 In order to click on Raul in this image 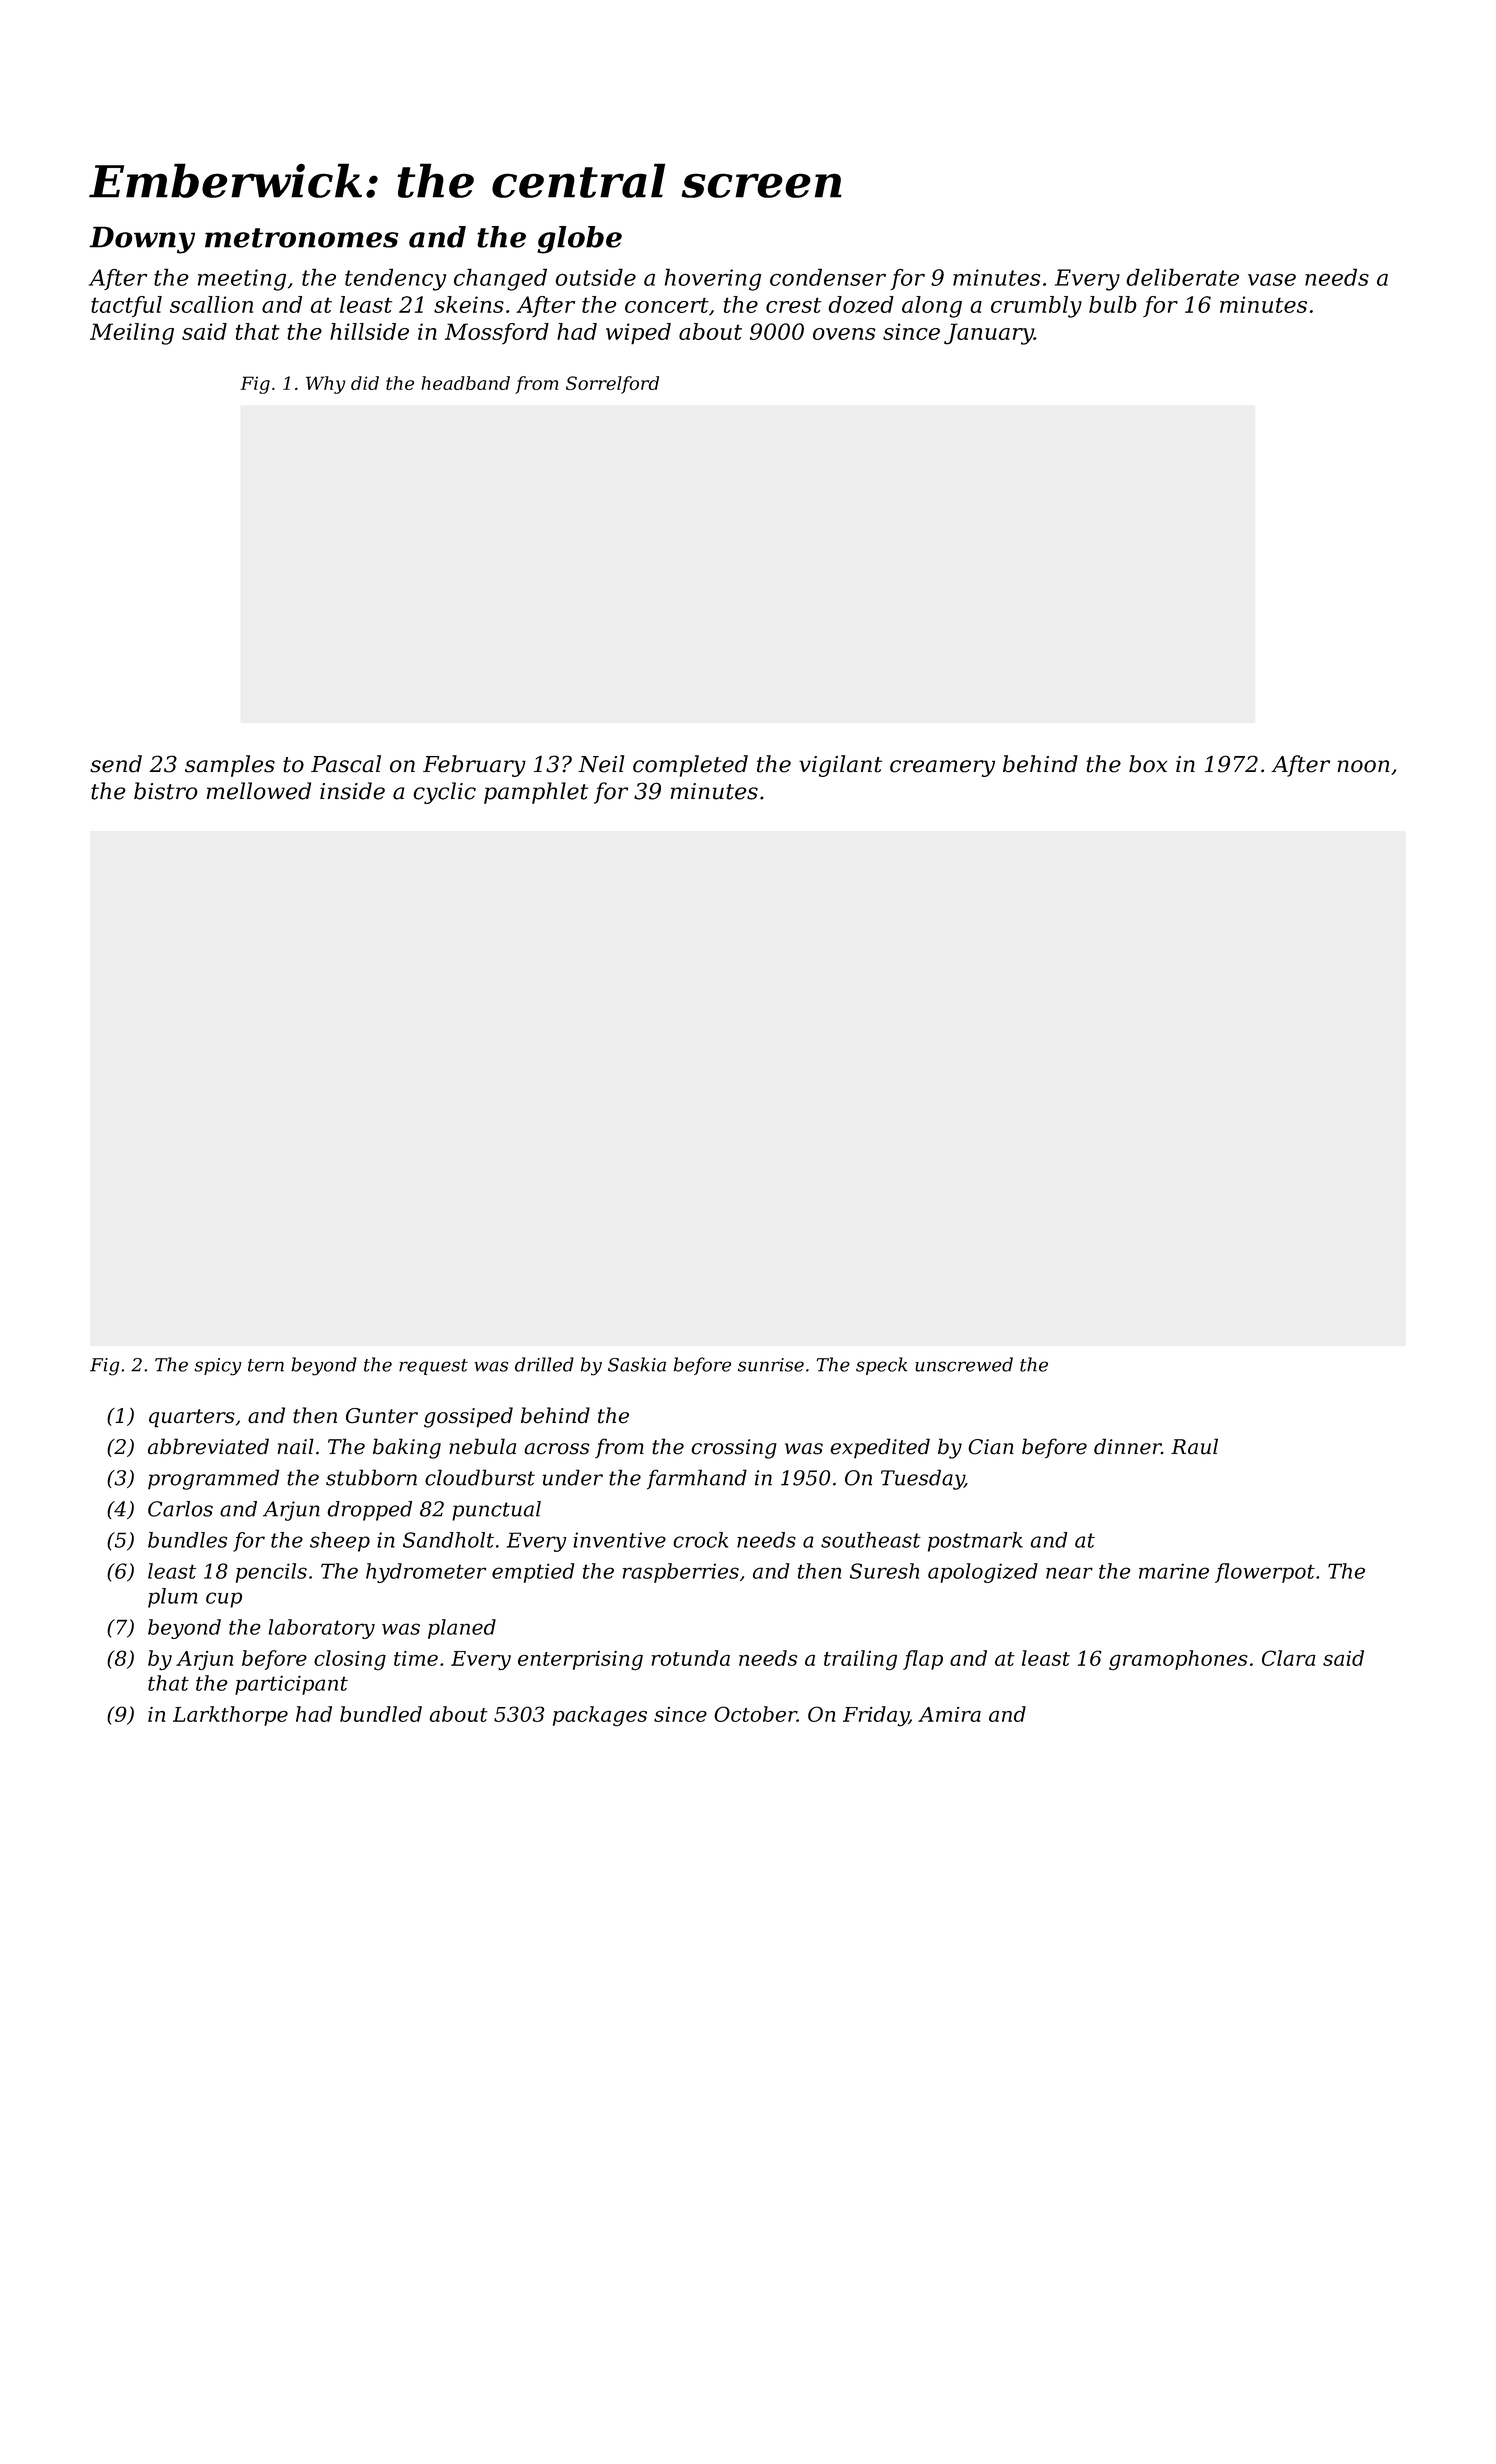, I will do `click(1194, 1446)`.
